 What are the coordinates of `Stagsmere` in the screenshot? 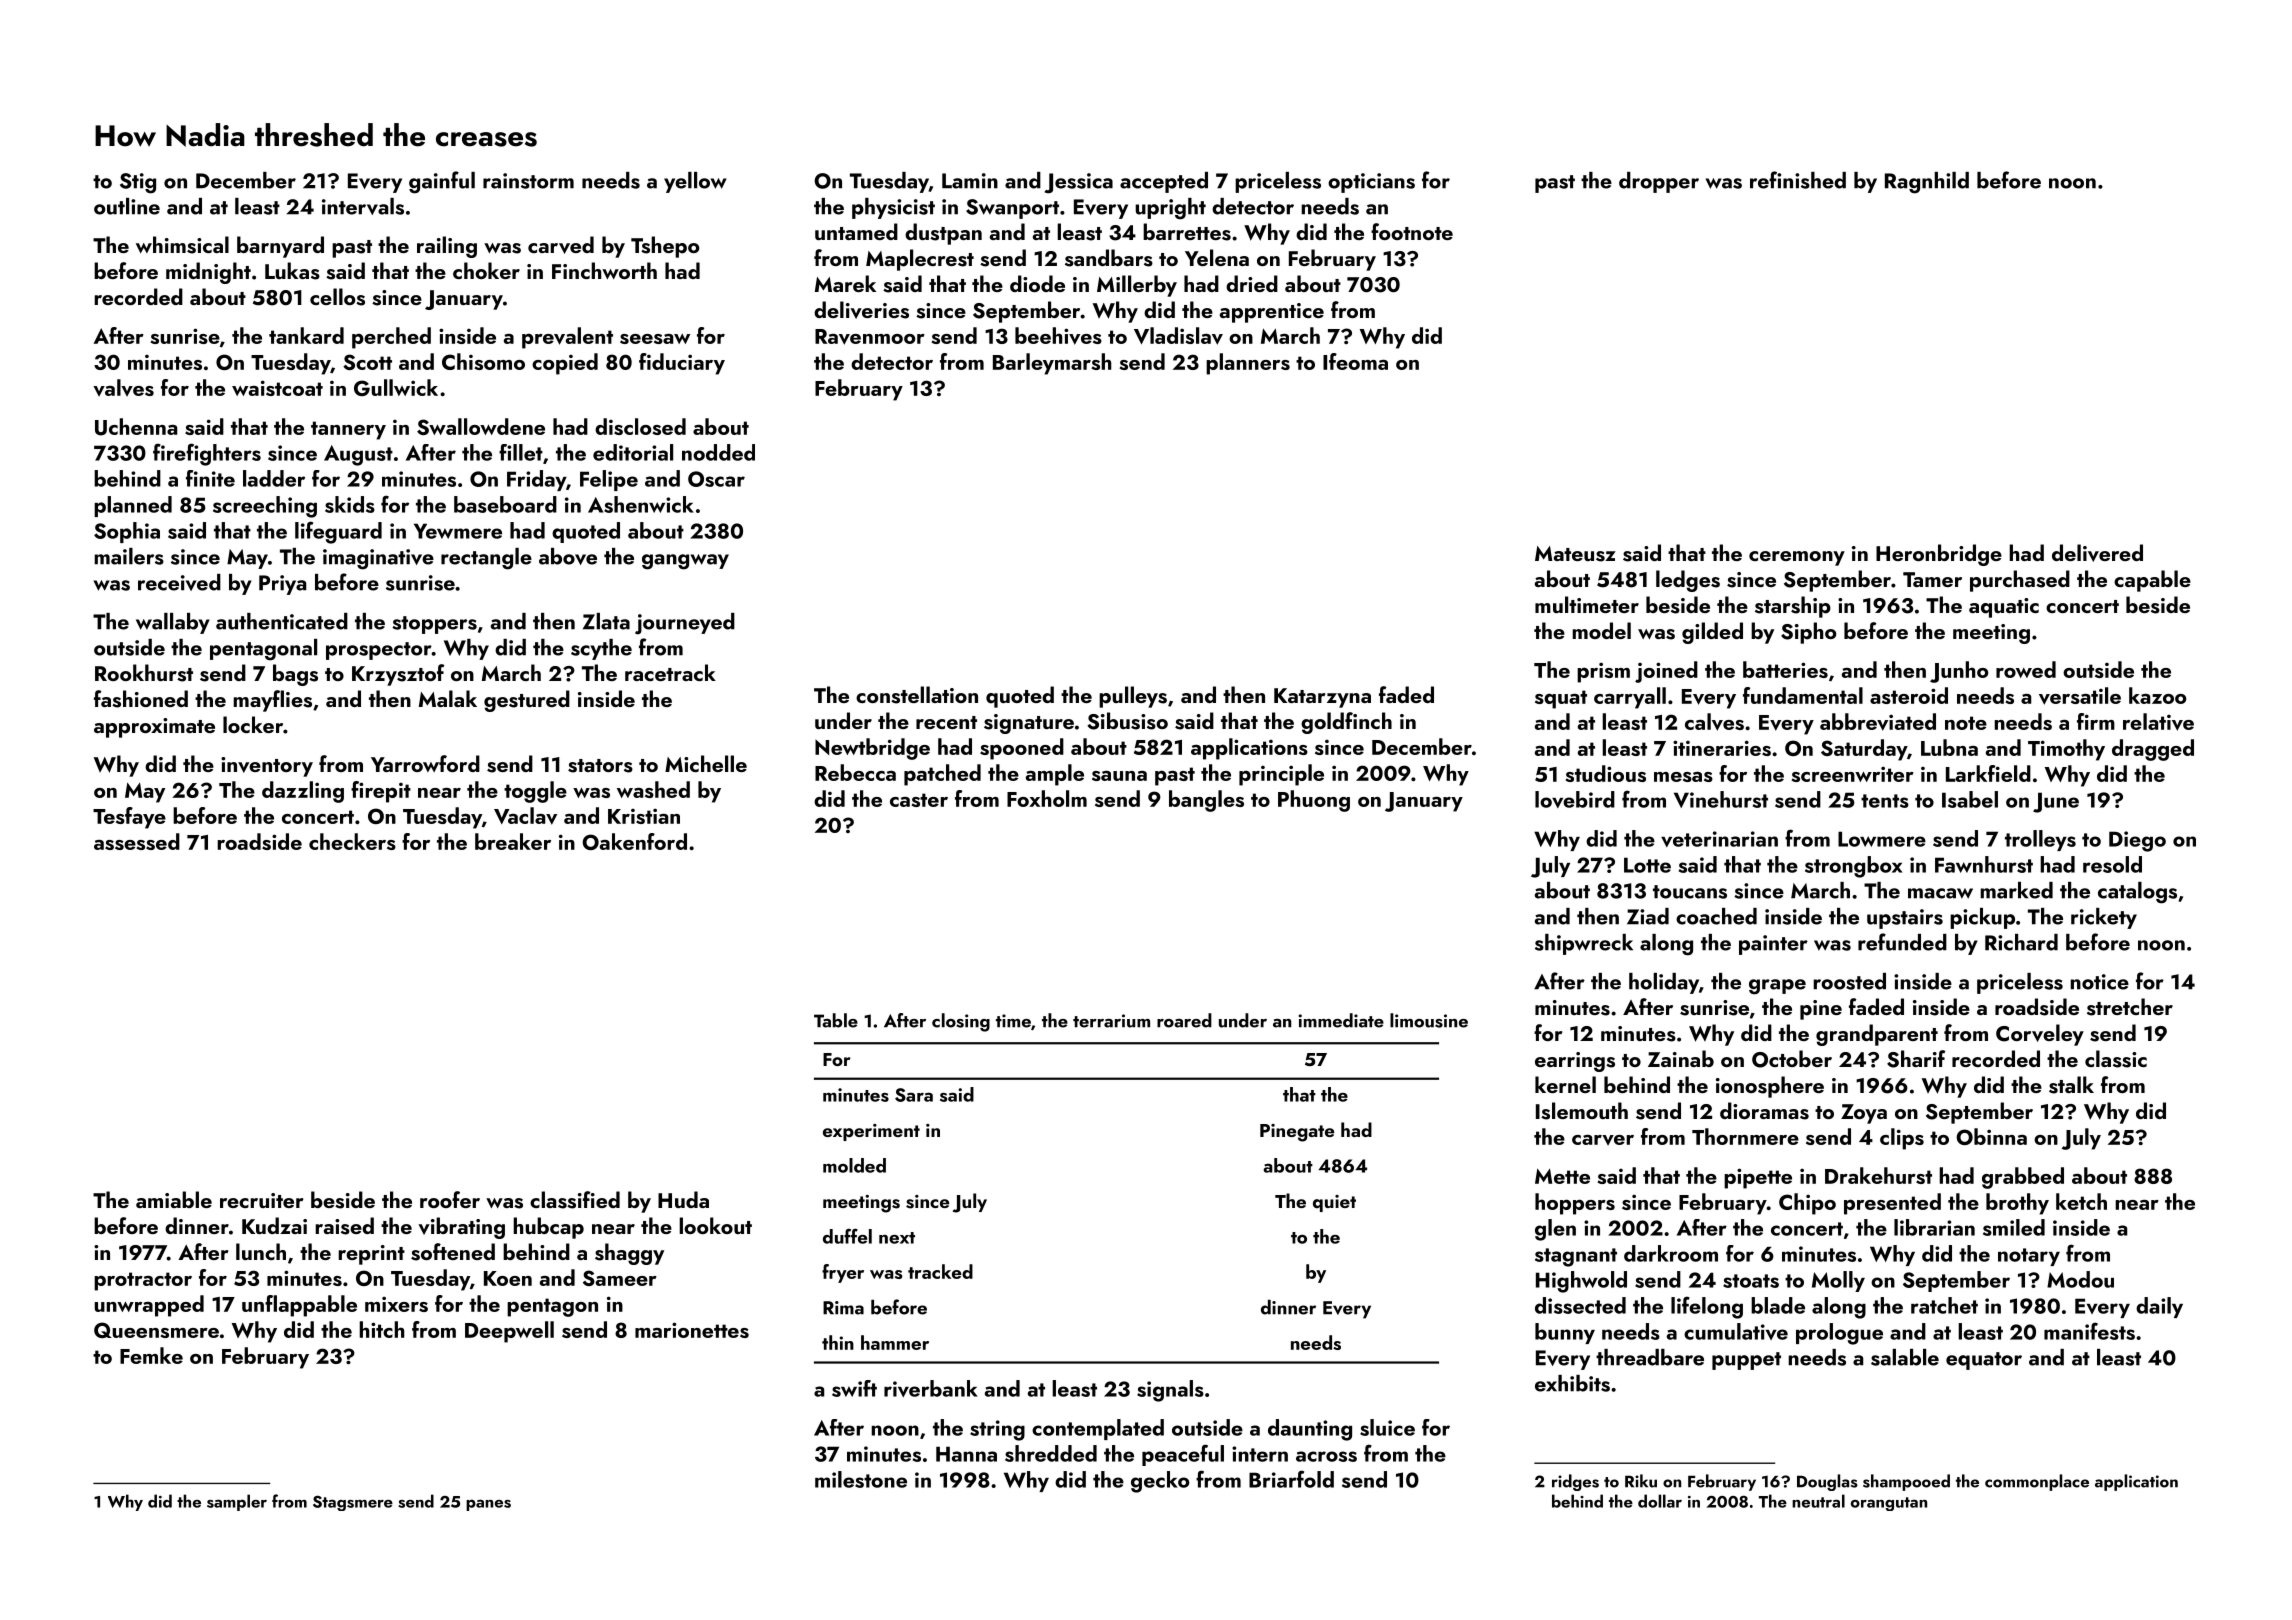 It's located at (353, 1503).
